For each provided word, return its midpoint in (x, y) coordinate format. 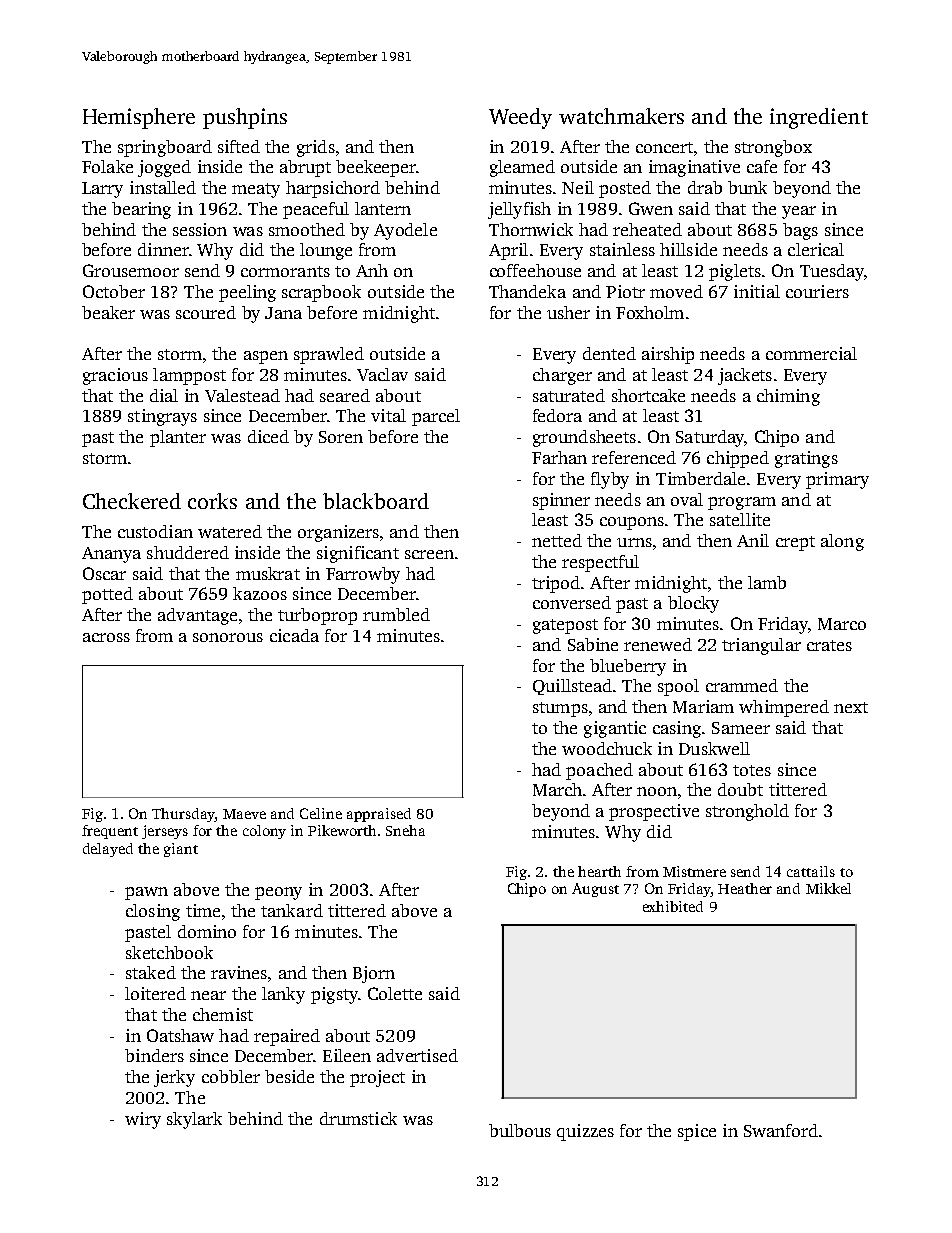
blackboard (376, 501)
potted (107, 595)
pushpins (245, 118)
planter (178, 438)
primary (837, 480)
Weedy (520, 118)
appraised (379, 815)
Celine (321, 813)
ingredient (819, 118)
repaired (287, 1037)
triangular (761, 646)
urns (634, 542)
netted (557, 540)
